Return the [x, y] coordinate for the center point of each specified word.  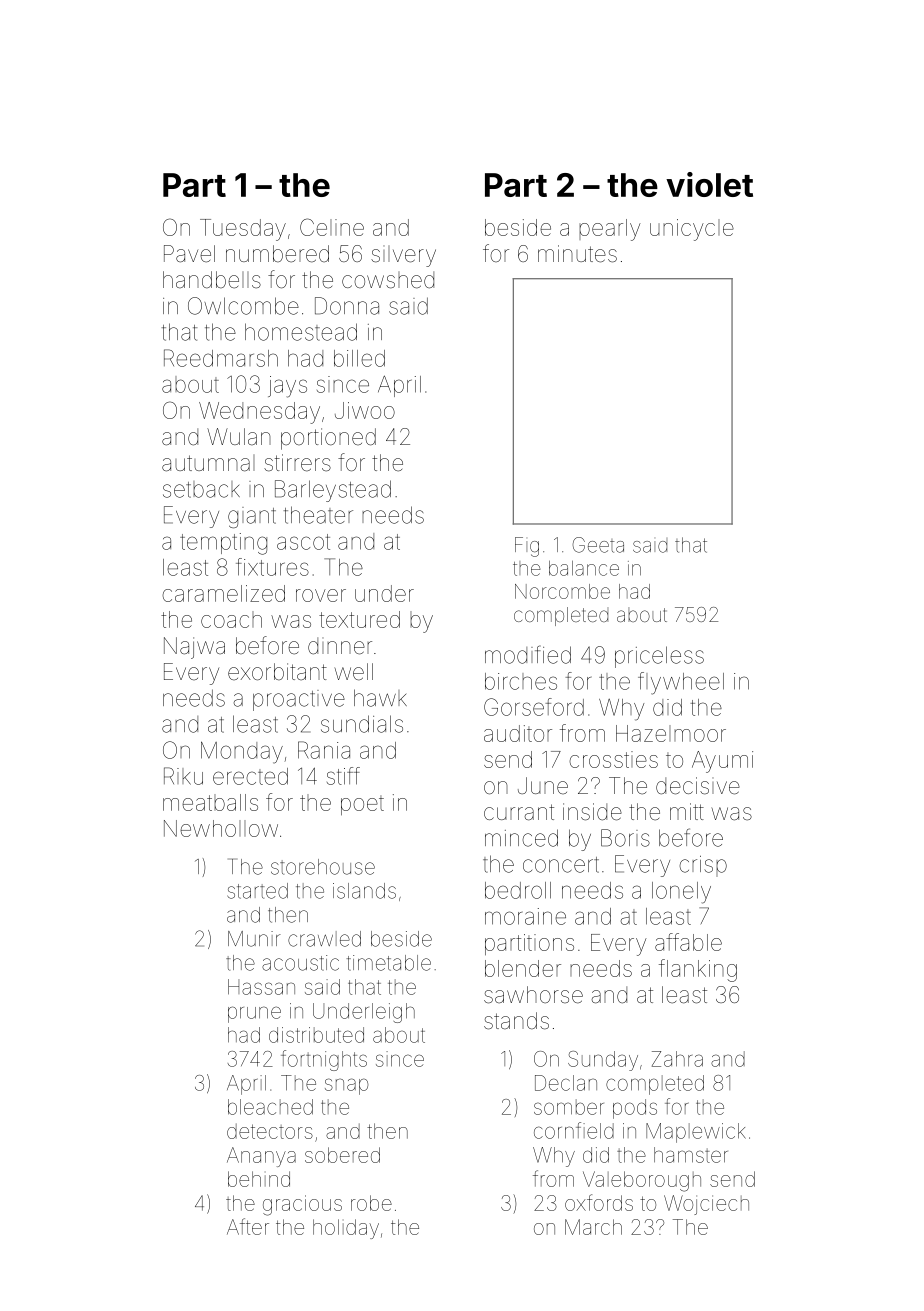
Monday [242, 752]
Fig [527, 547]
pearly [610, 230]
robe [371, 1203]
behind [259, 1179]
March [593, 1227]
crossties [613, 759]
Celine [332, 227]
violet [709, 184]
